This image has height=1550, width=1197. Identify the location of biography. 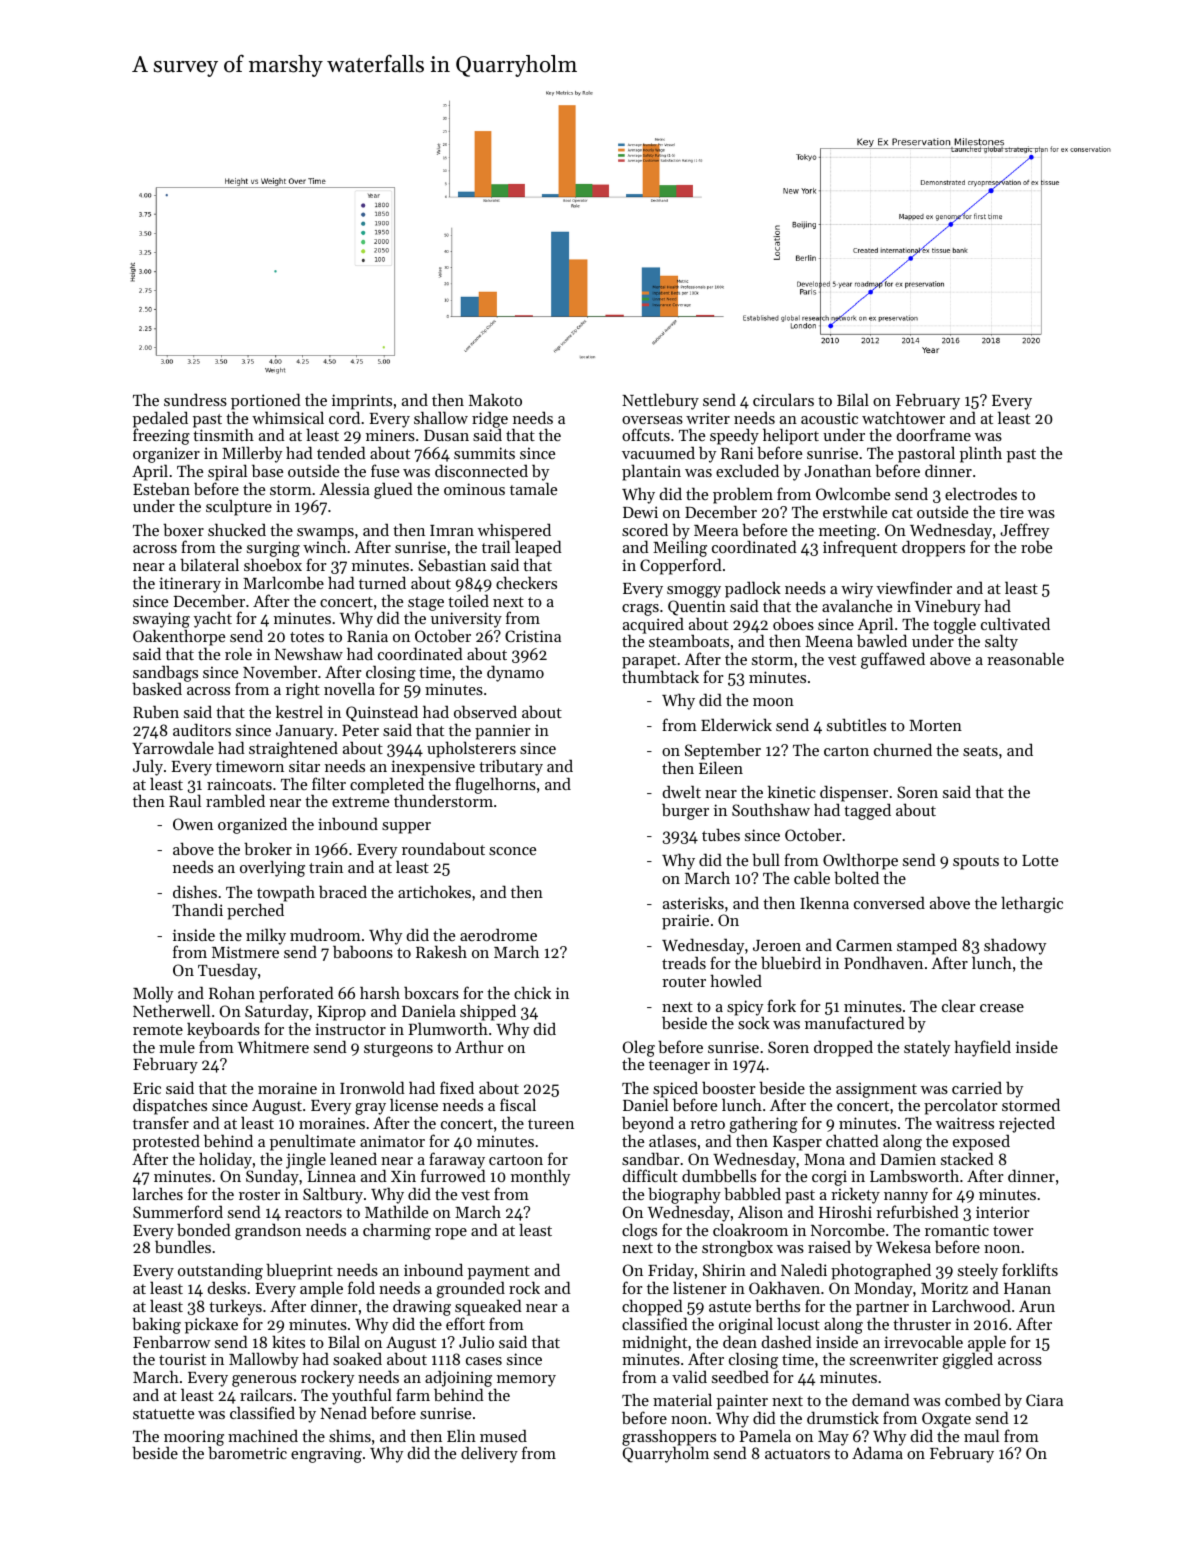
(684, 1195).
